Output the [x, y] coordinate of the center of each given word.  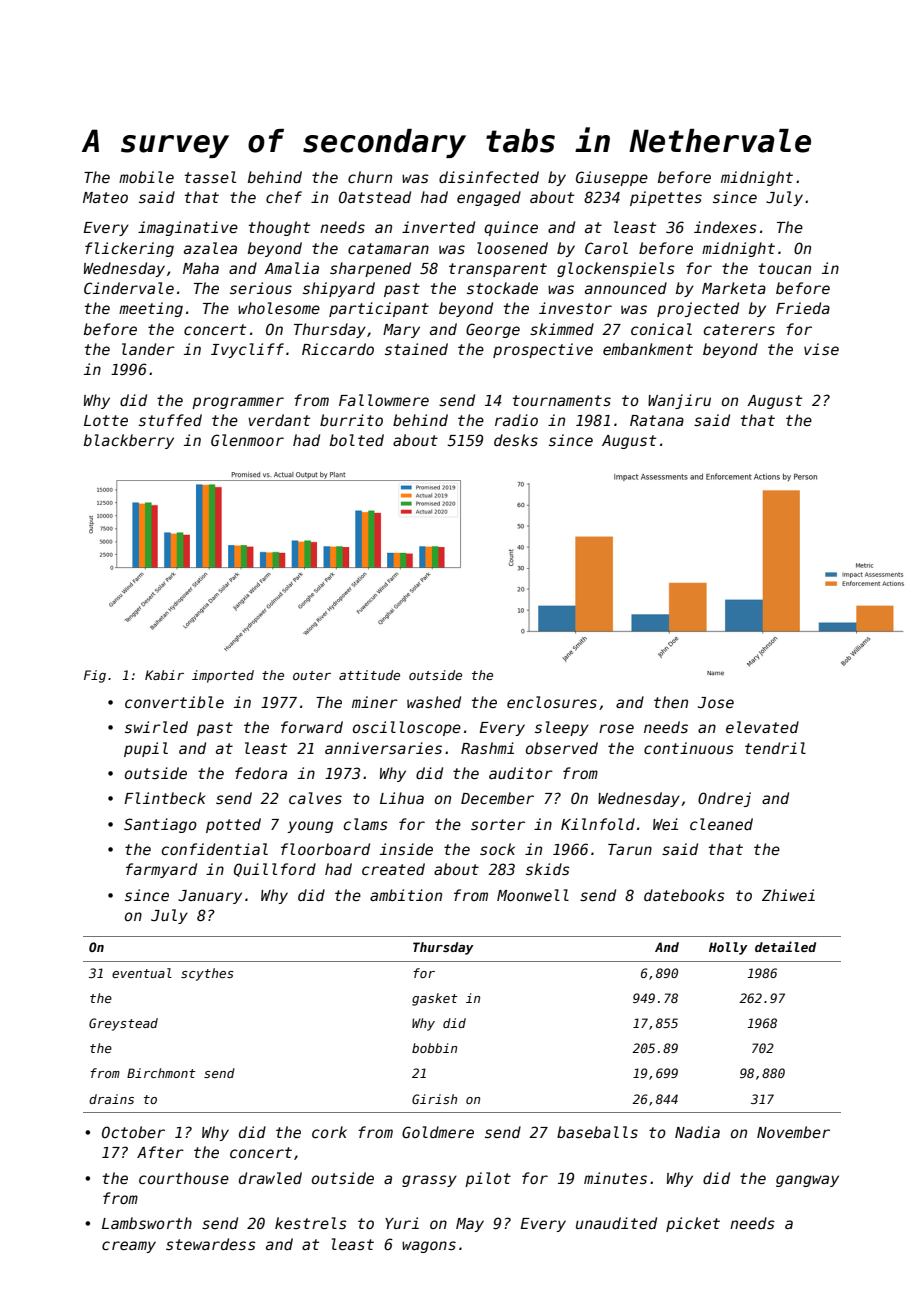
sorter [498, 824]
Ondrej [724, 799]
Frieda [803, 308]
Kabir [164, 675]
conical [661, 329]
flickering [129, 249]
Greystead [123, 1024]
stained [416, 349]
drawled [270, 1178]
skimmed [562, 329]
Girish [434, 1099]
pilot [488, 1179]
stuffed [170, 420]
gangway [807, 1181]
